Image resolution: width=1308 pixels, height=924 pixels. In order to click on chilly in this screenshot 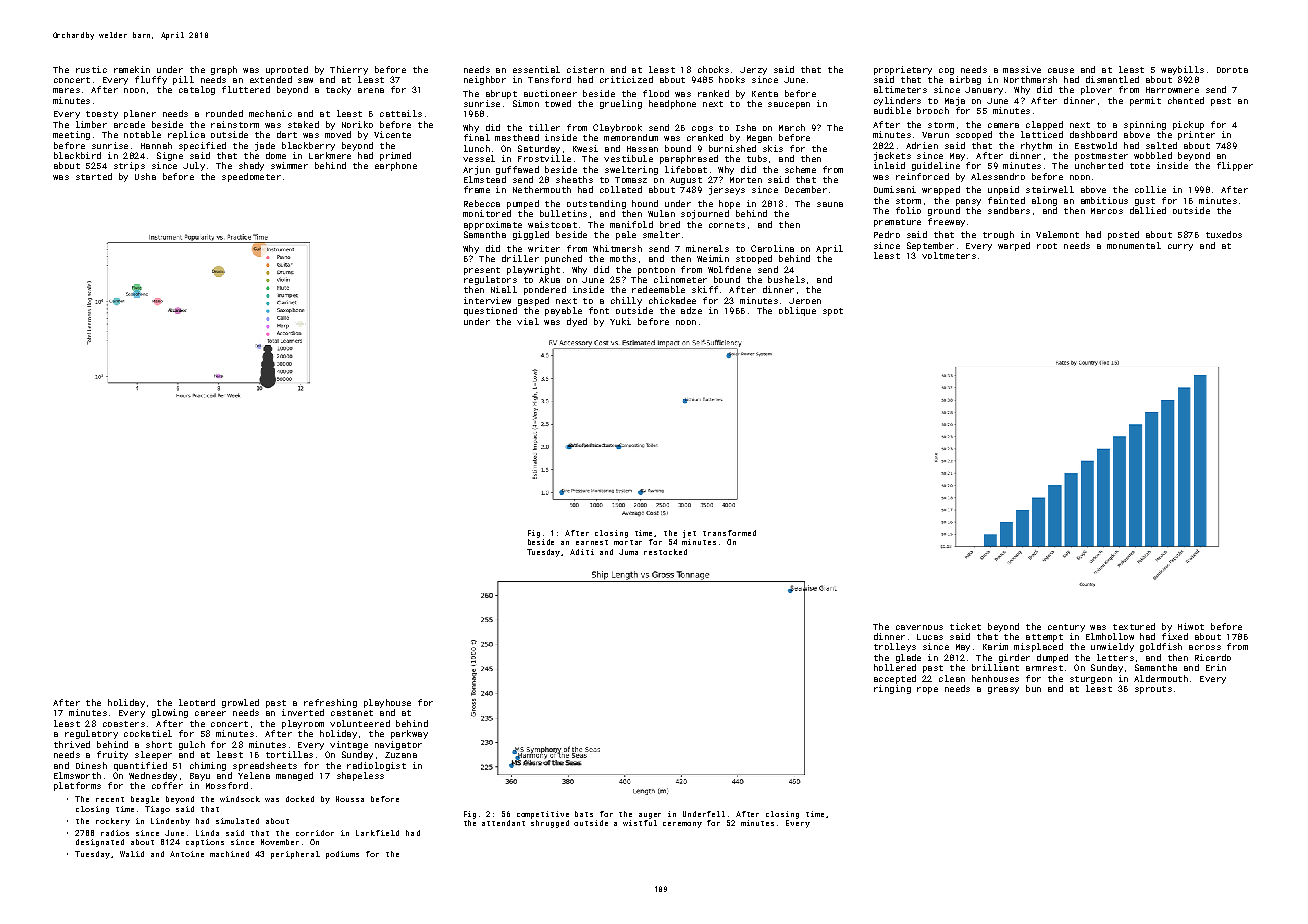, I will do `click(626, 301)`.
